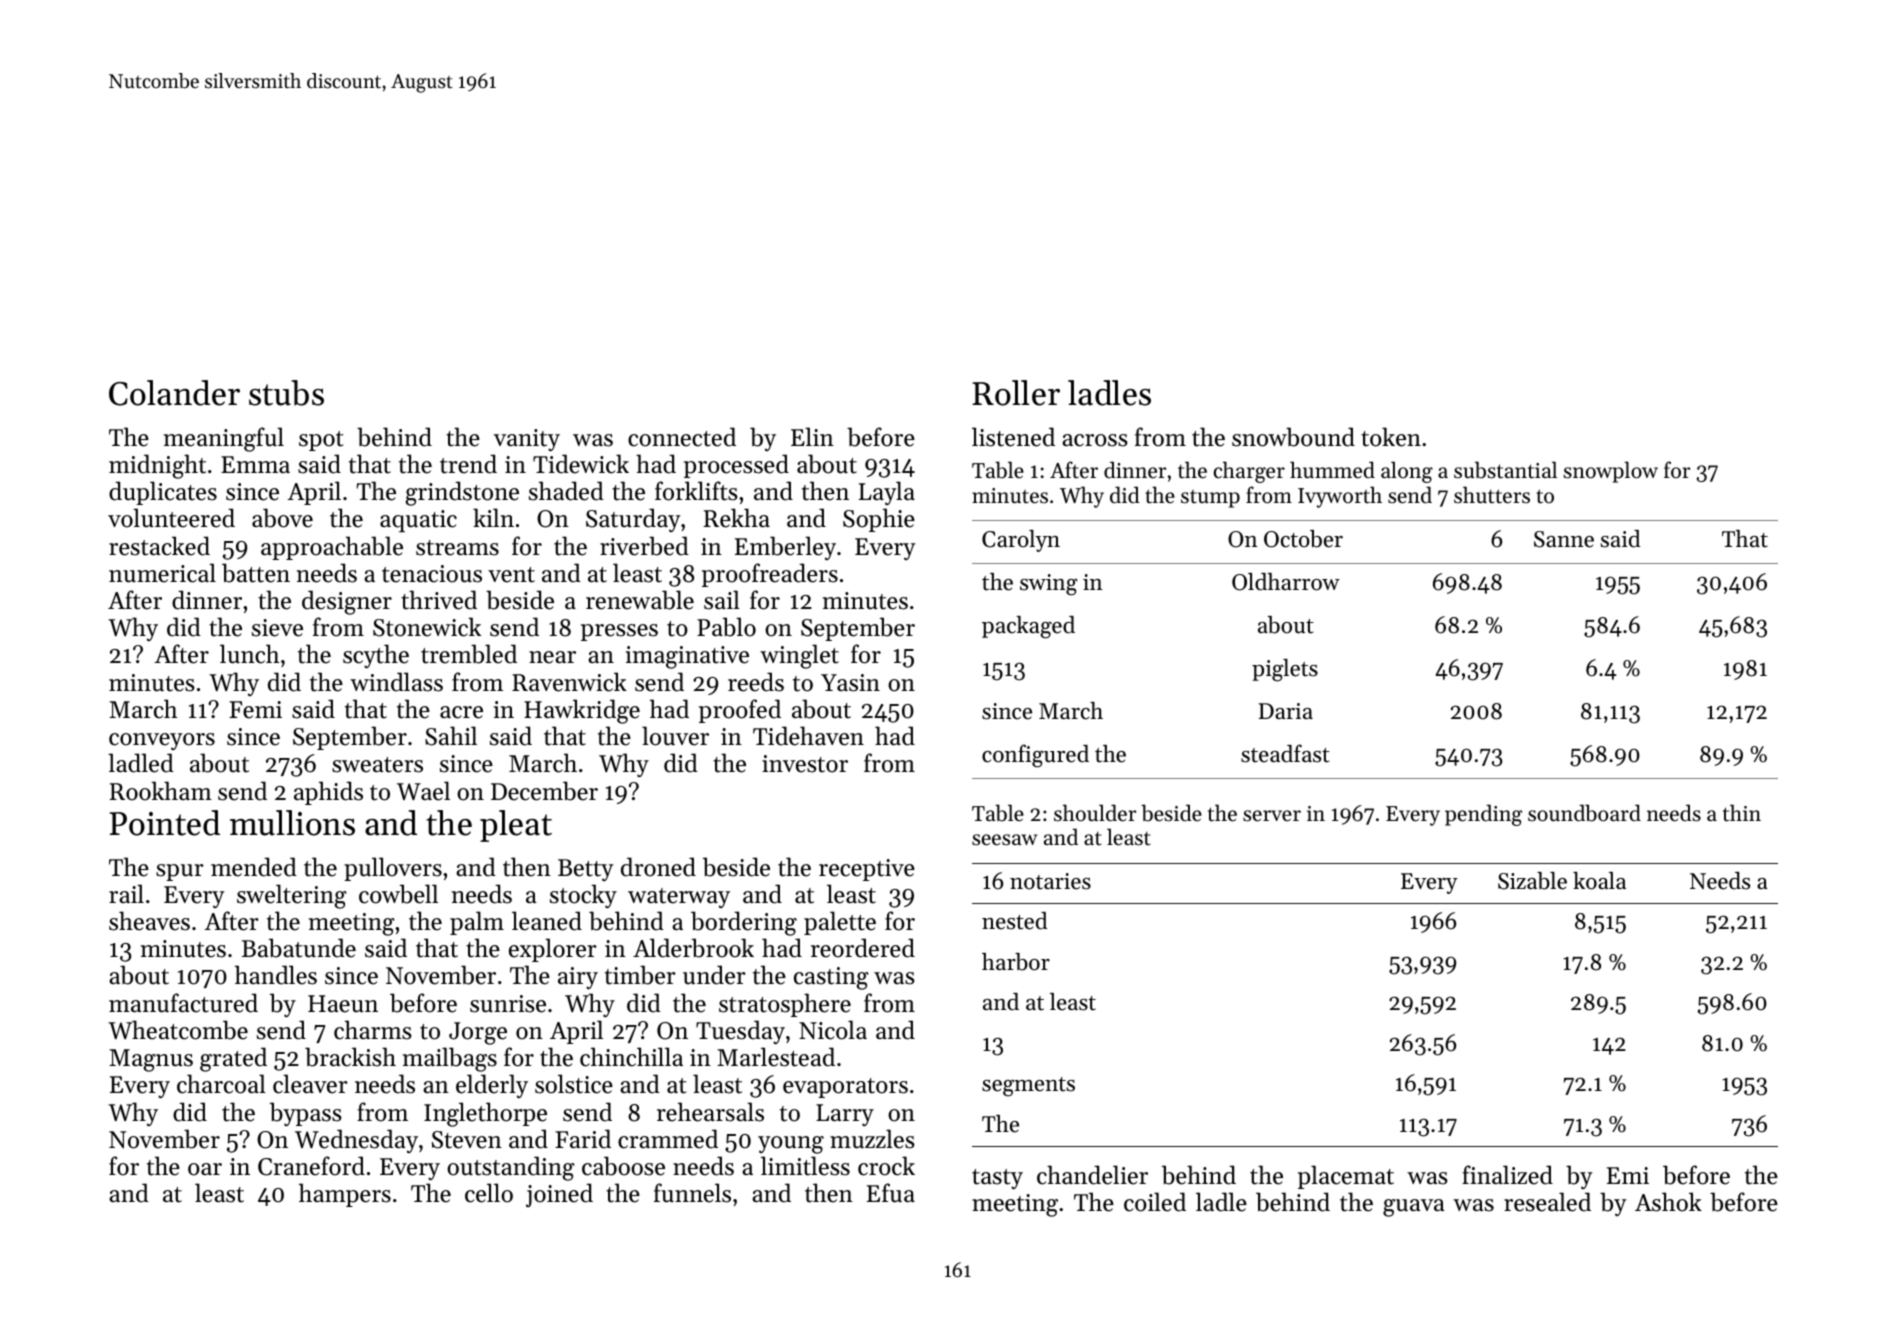 This page has height=1334, width=1887. Describe the element at coordinates (1599, 881) in the page. I see `koala` at that location.
